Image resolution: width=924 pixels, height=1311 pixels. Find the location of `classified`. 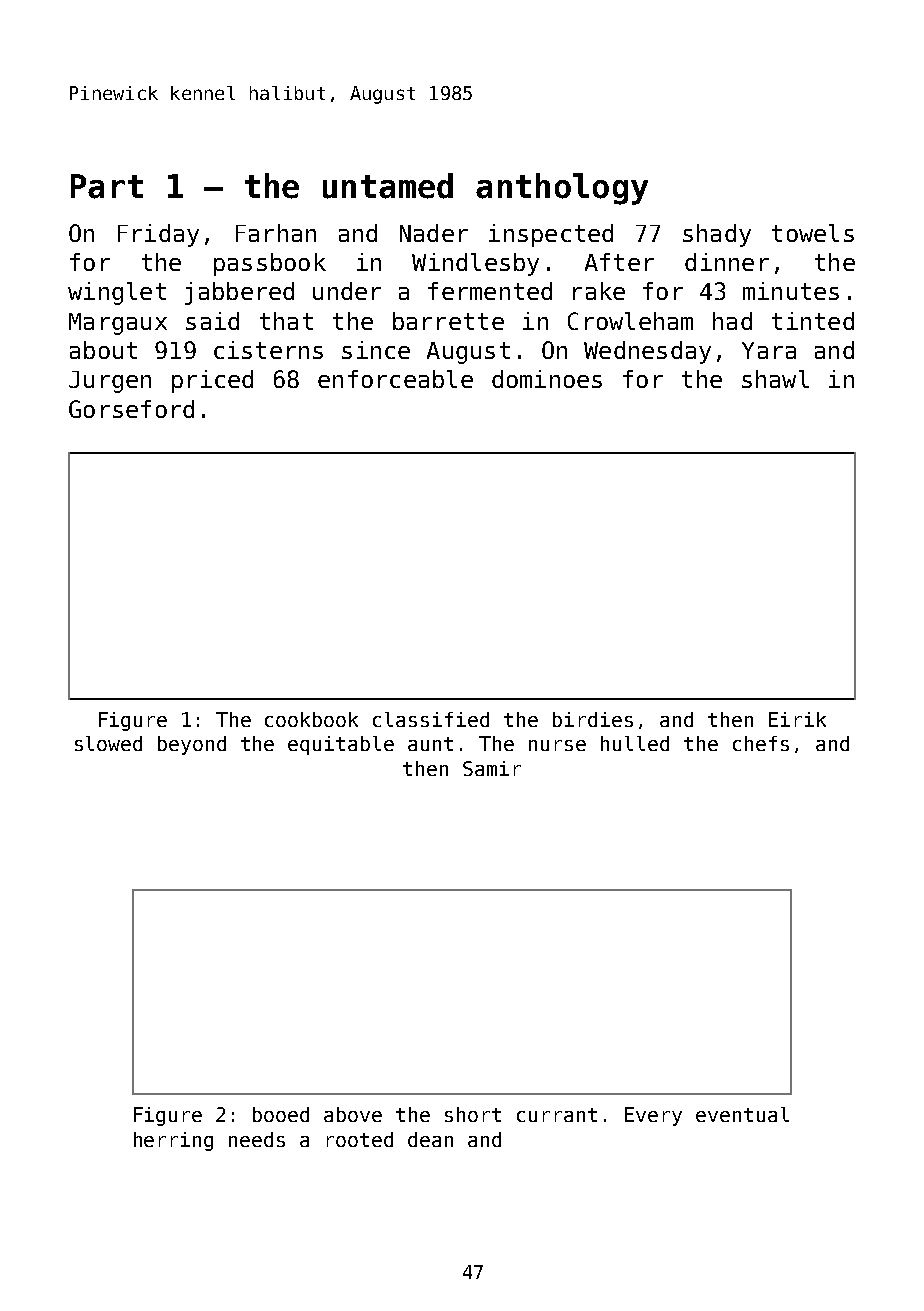

classified is located at coordinates (431, 719).
